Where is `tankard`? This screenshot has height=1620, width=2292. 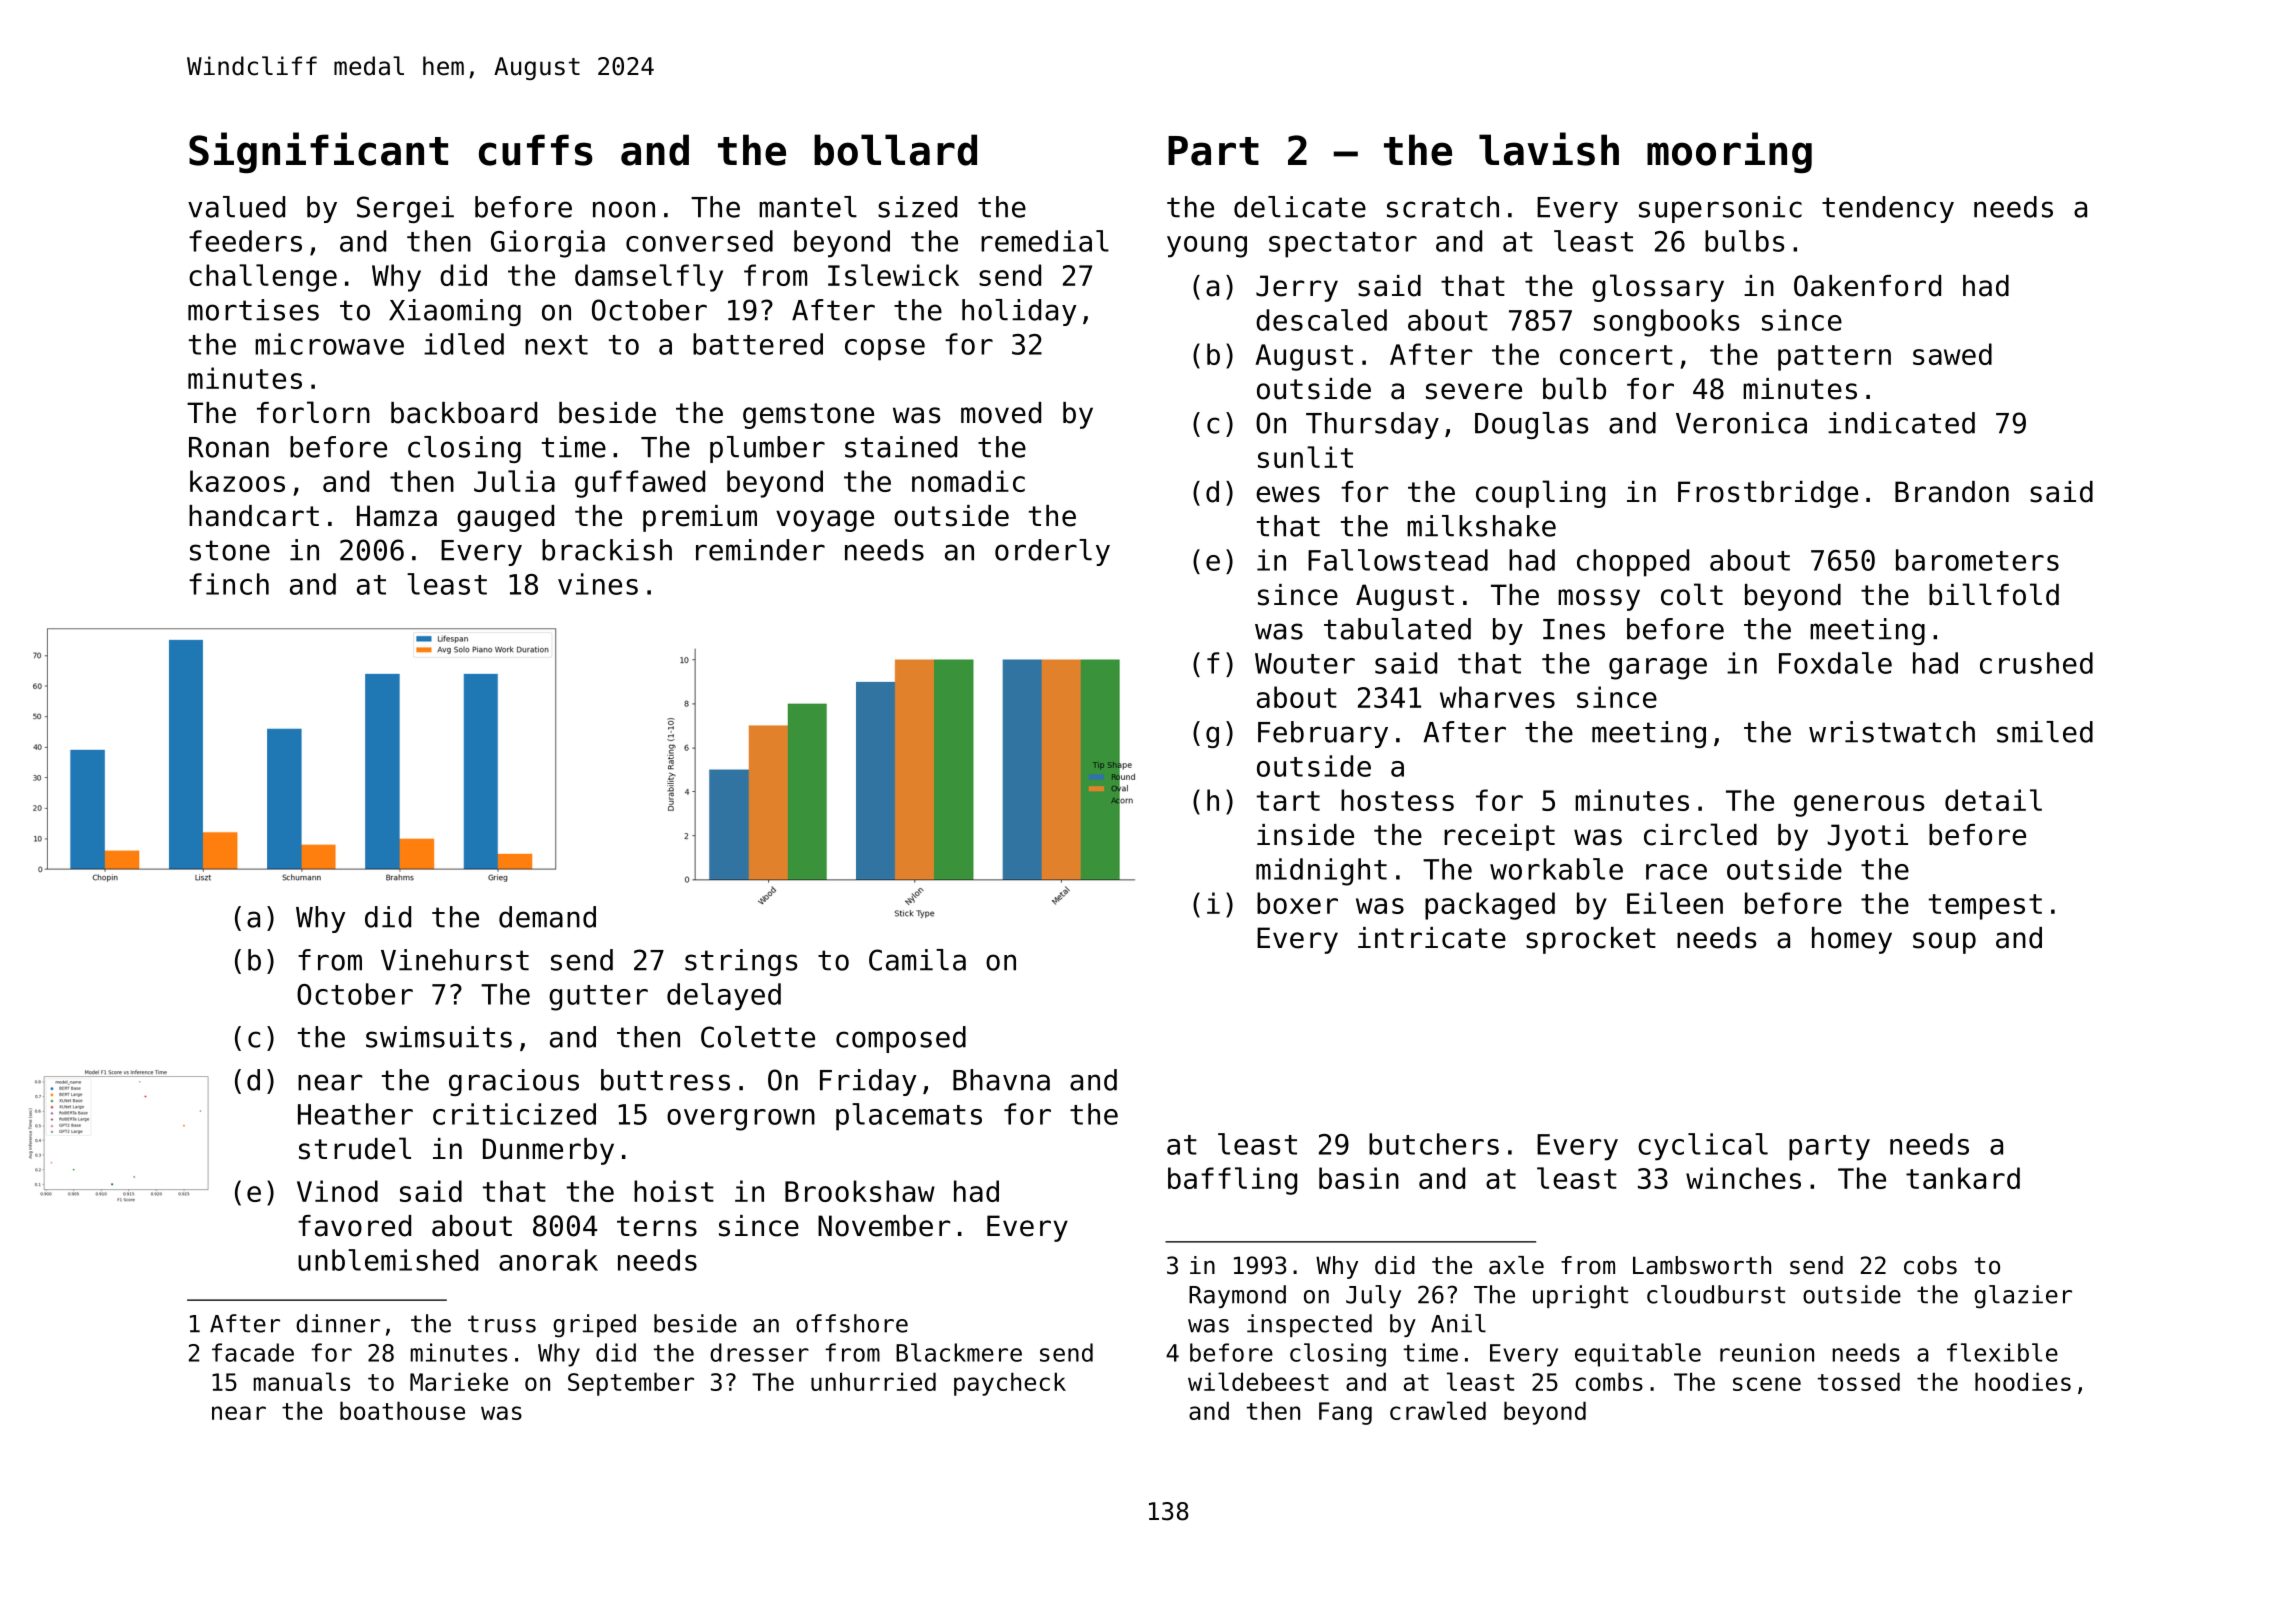 tankard is located at coordinates (1963, 1178).
